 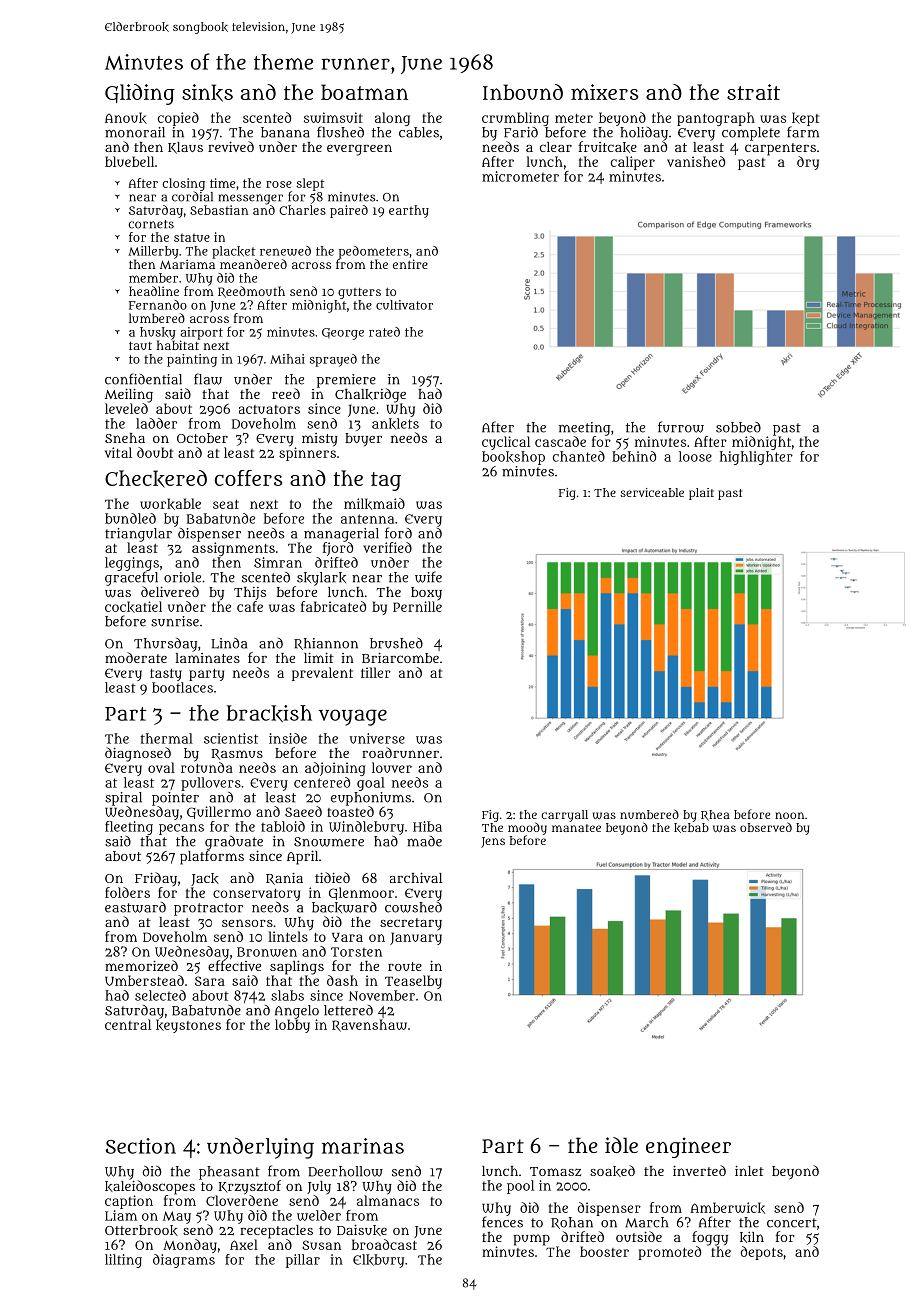 I want to click on louver, so click(x=392, y=767).
